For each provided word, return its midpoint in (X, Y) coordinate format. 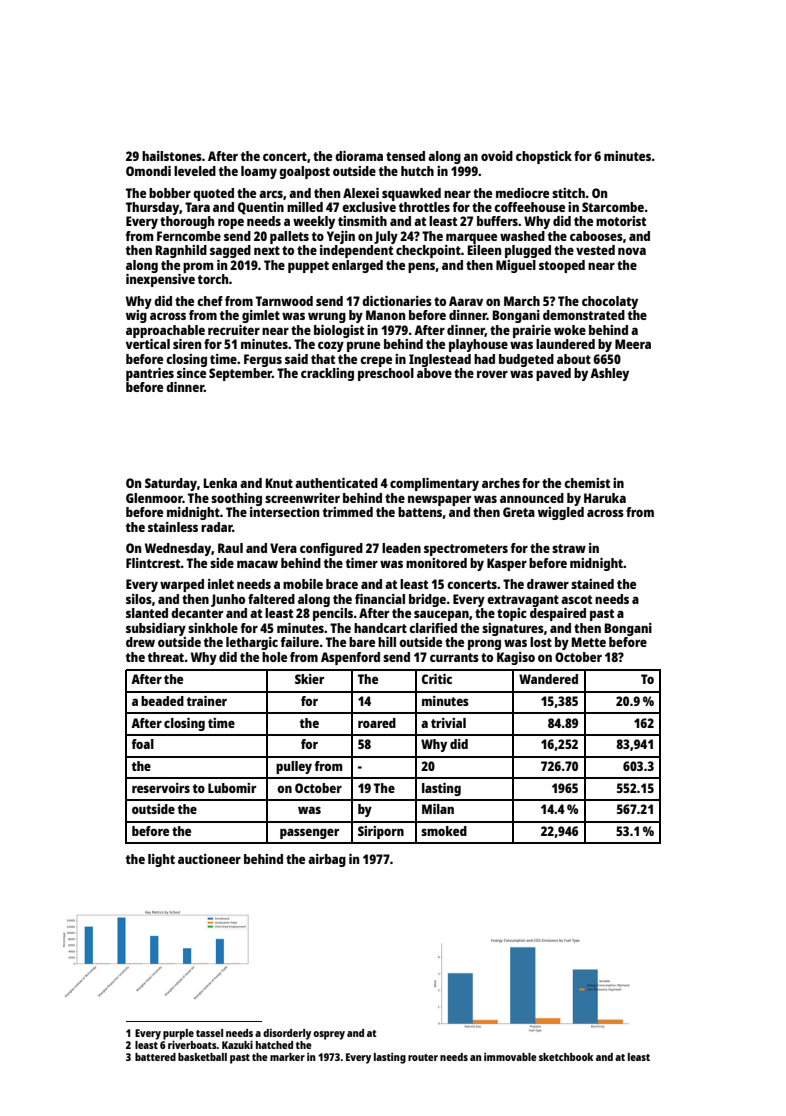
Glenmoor (154, 498)
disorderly (287, 1034)
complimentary (434, 484)
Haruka (605, 498)
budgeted (526, 360)
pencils (333, 614)
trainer (207, 701)
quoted (213, 194)
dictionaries (397, 301)
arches (501, 483)
